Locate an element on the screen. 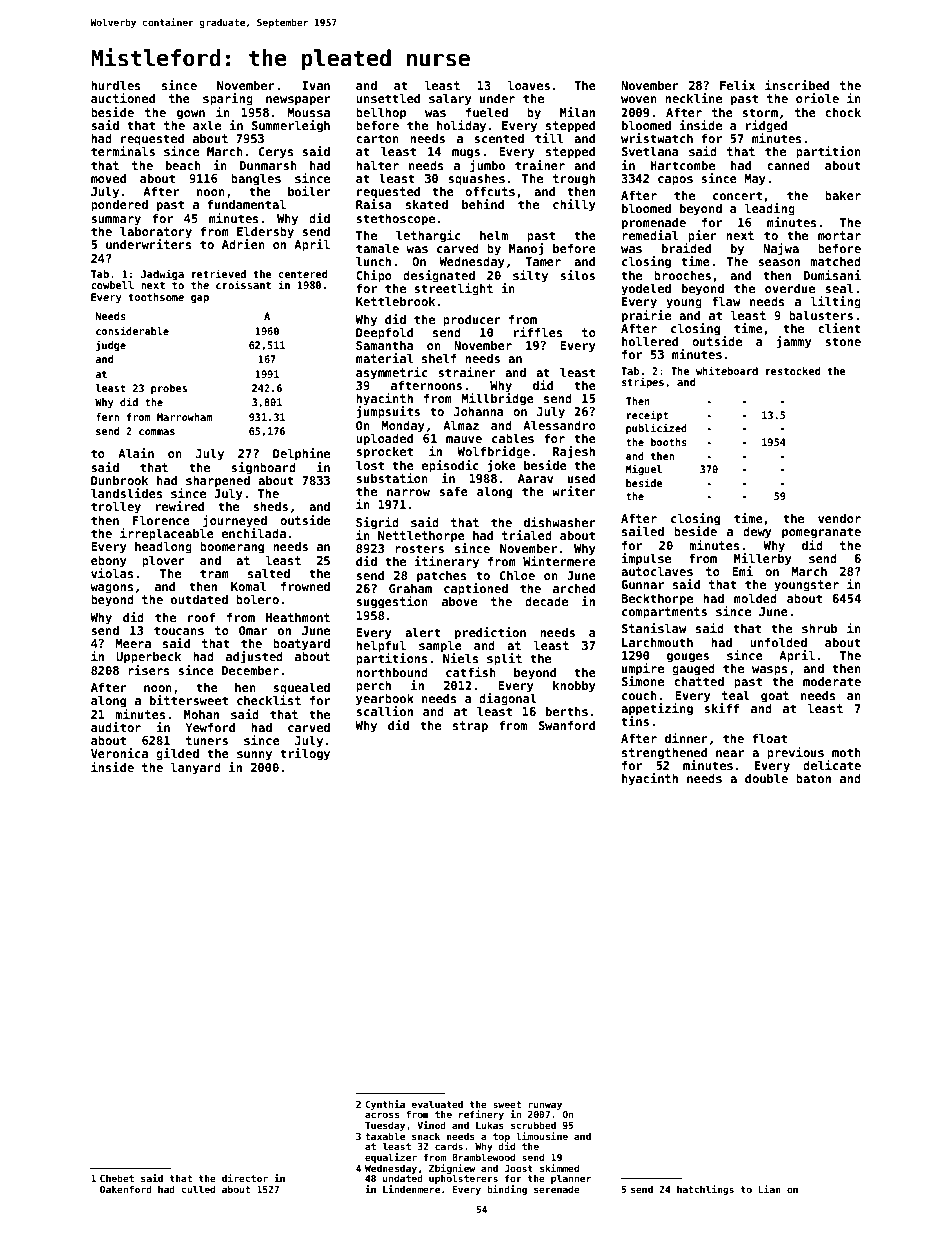 The width and height of the screenshot is (952, 1233). Delphine is located at coordinates (301, 454).
